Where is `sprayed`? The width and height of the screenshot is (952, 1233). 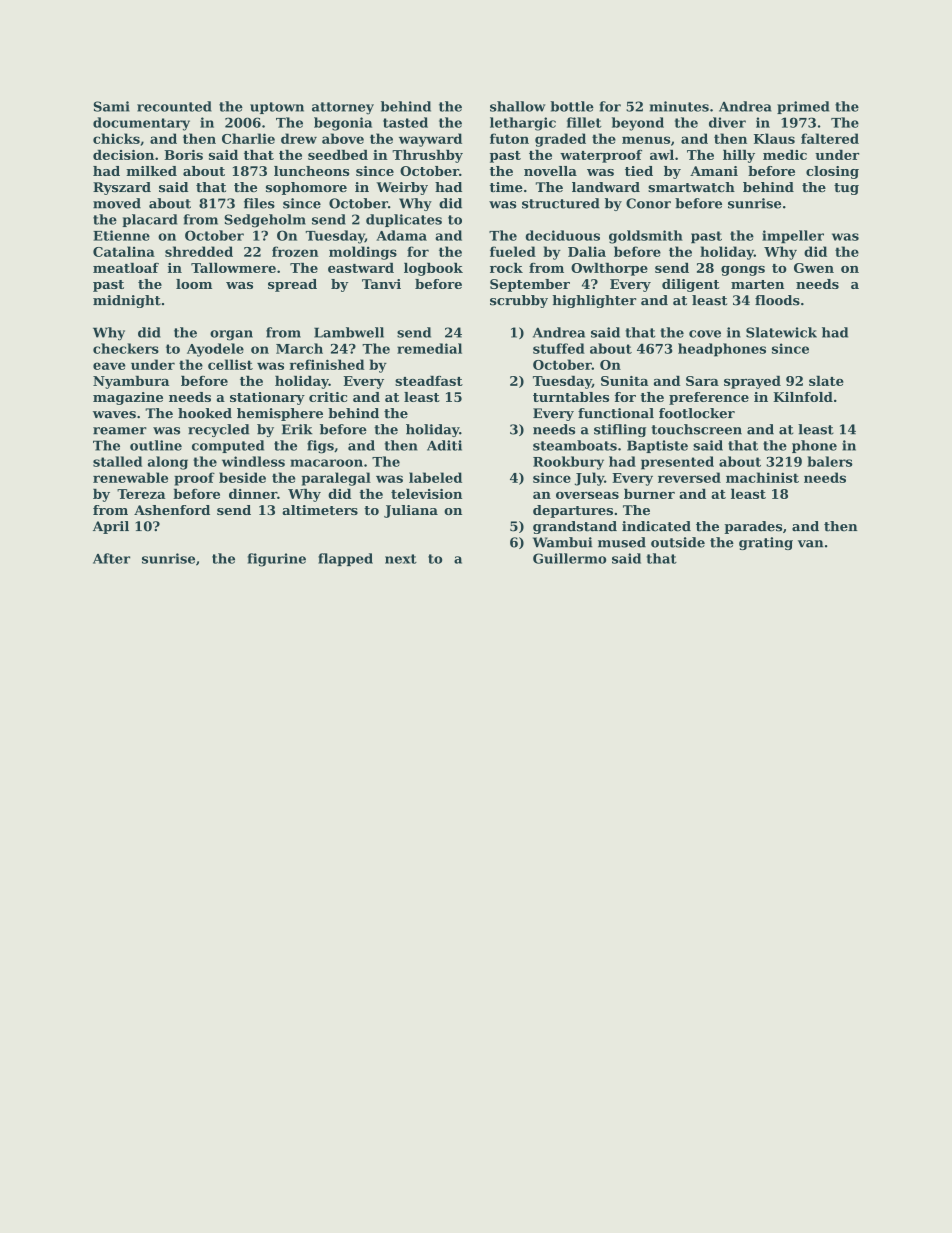 sprayed is located at coordinates (752, 382).
